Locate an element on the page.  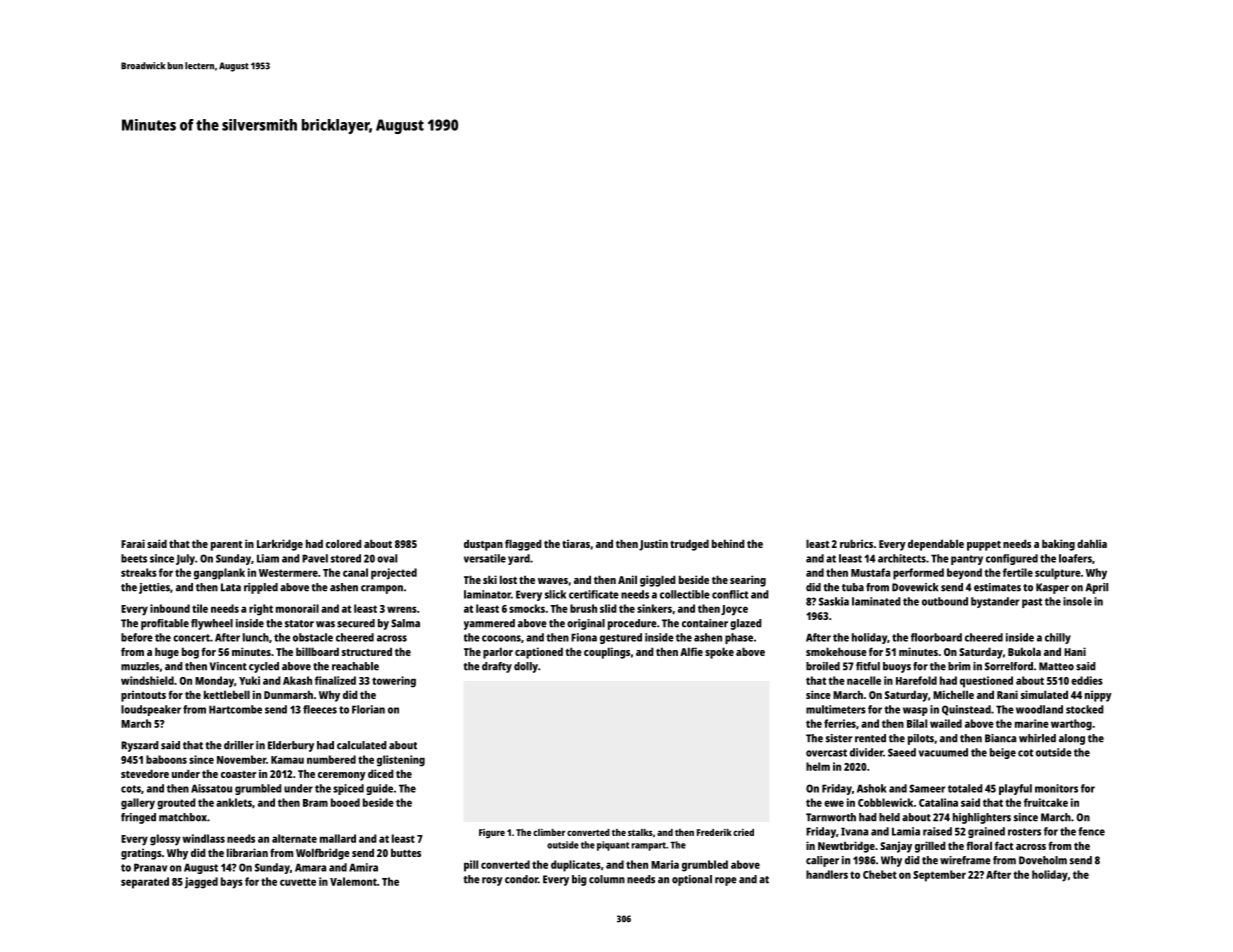
billboard is located at coordinates (317, 651).
